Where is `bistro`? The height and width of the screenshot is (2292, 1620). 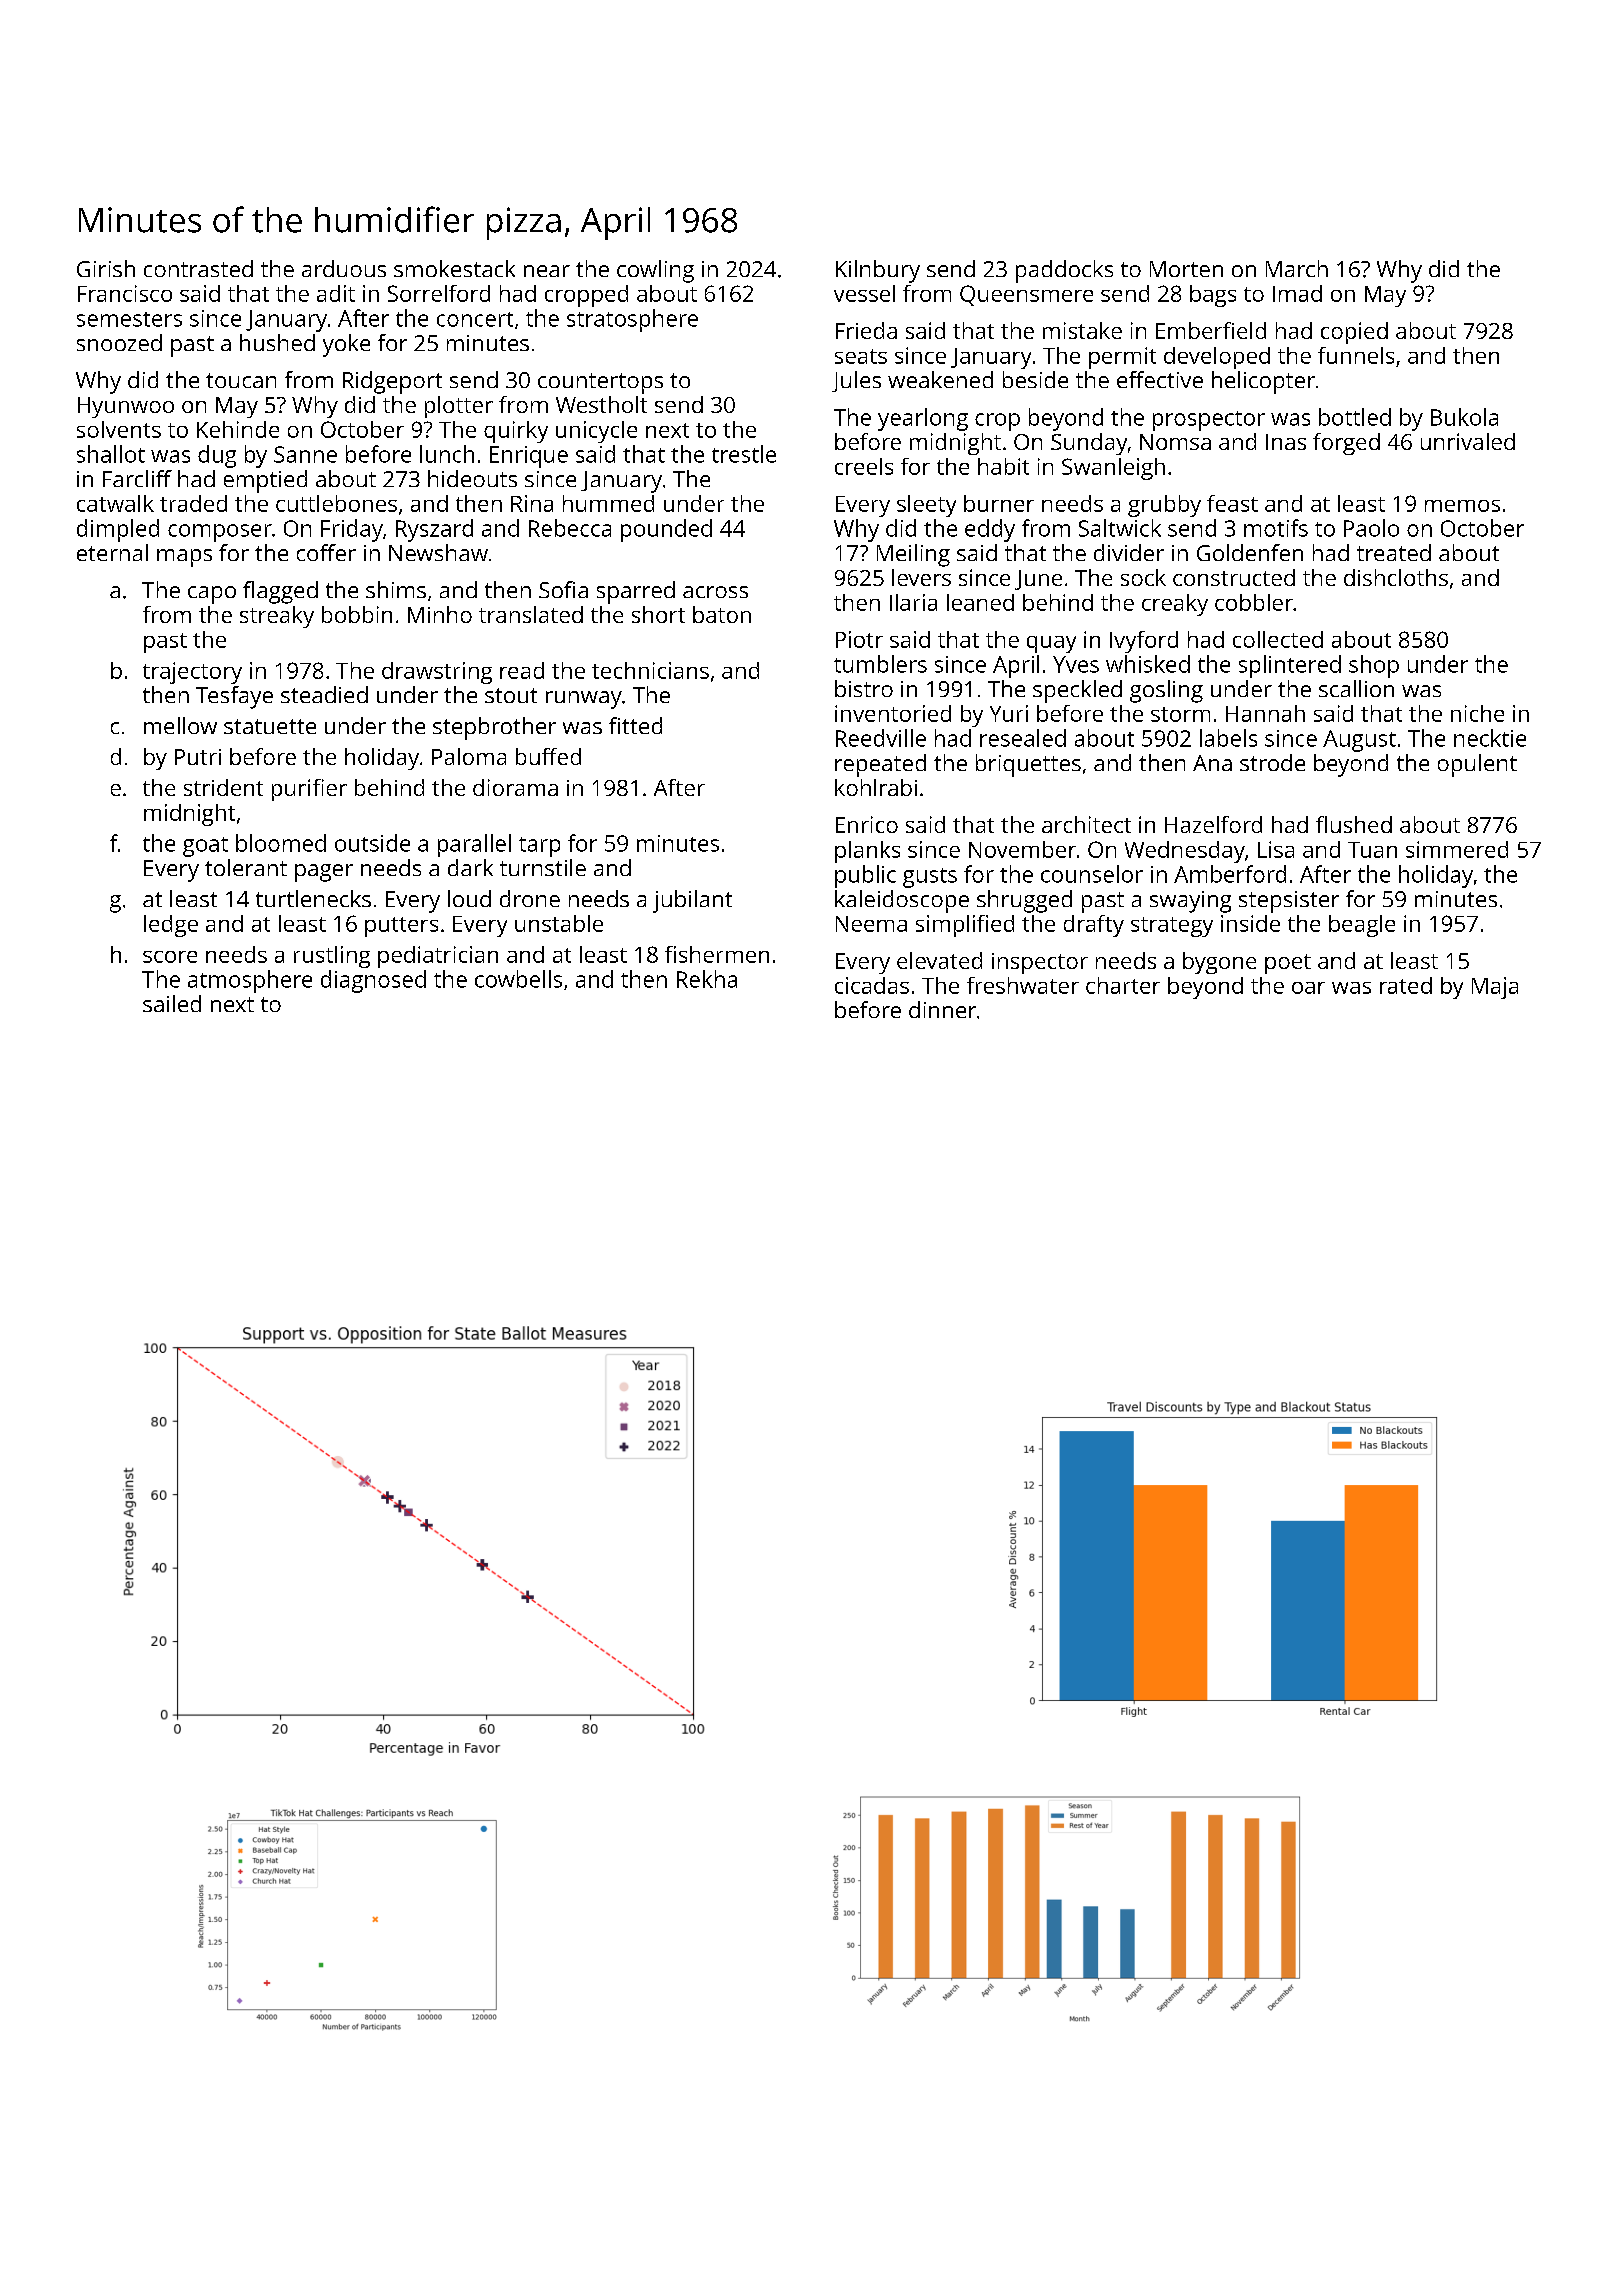
bistro is located at coordinates (864, 688).
